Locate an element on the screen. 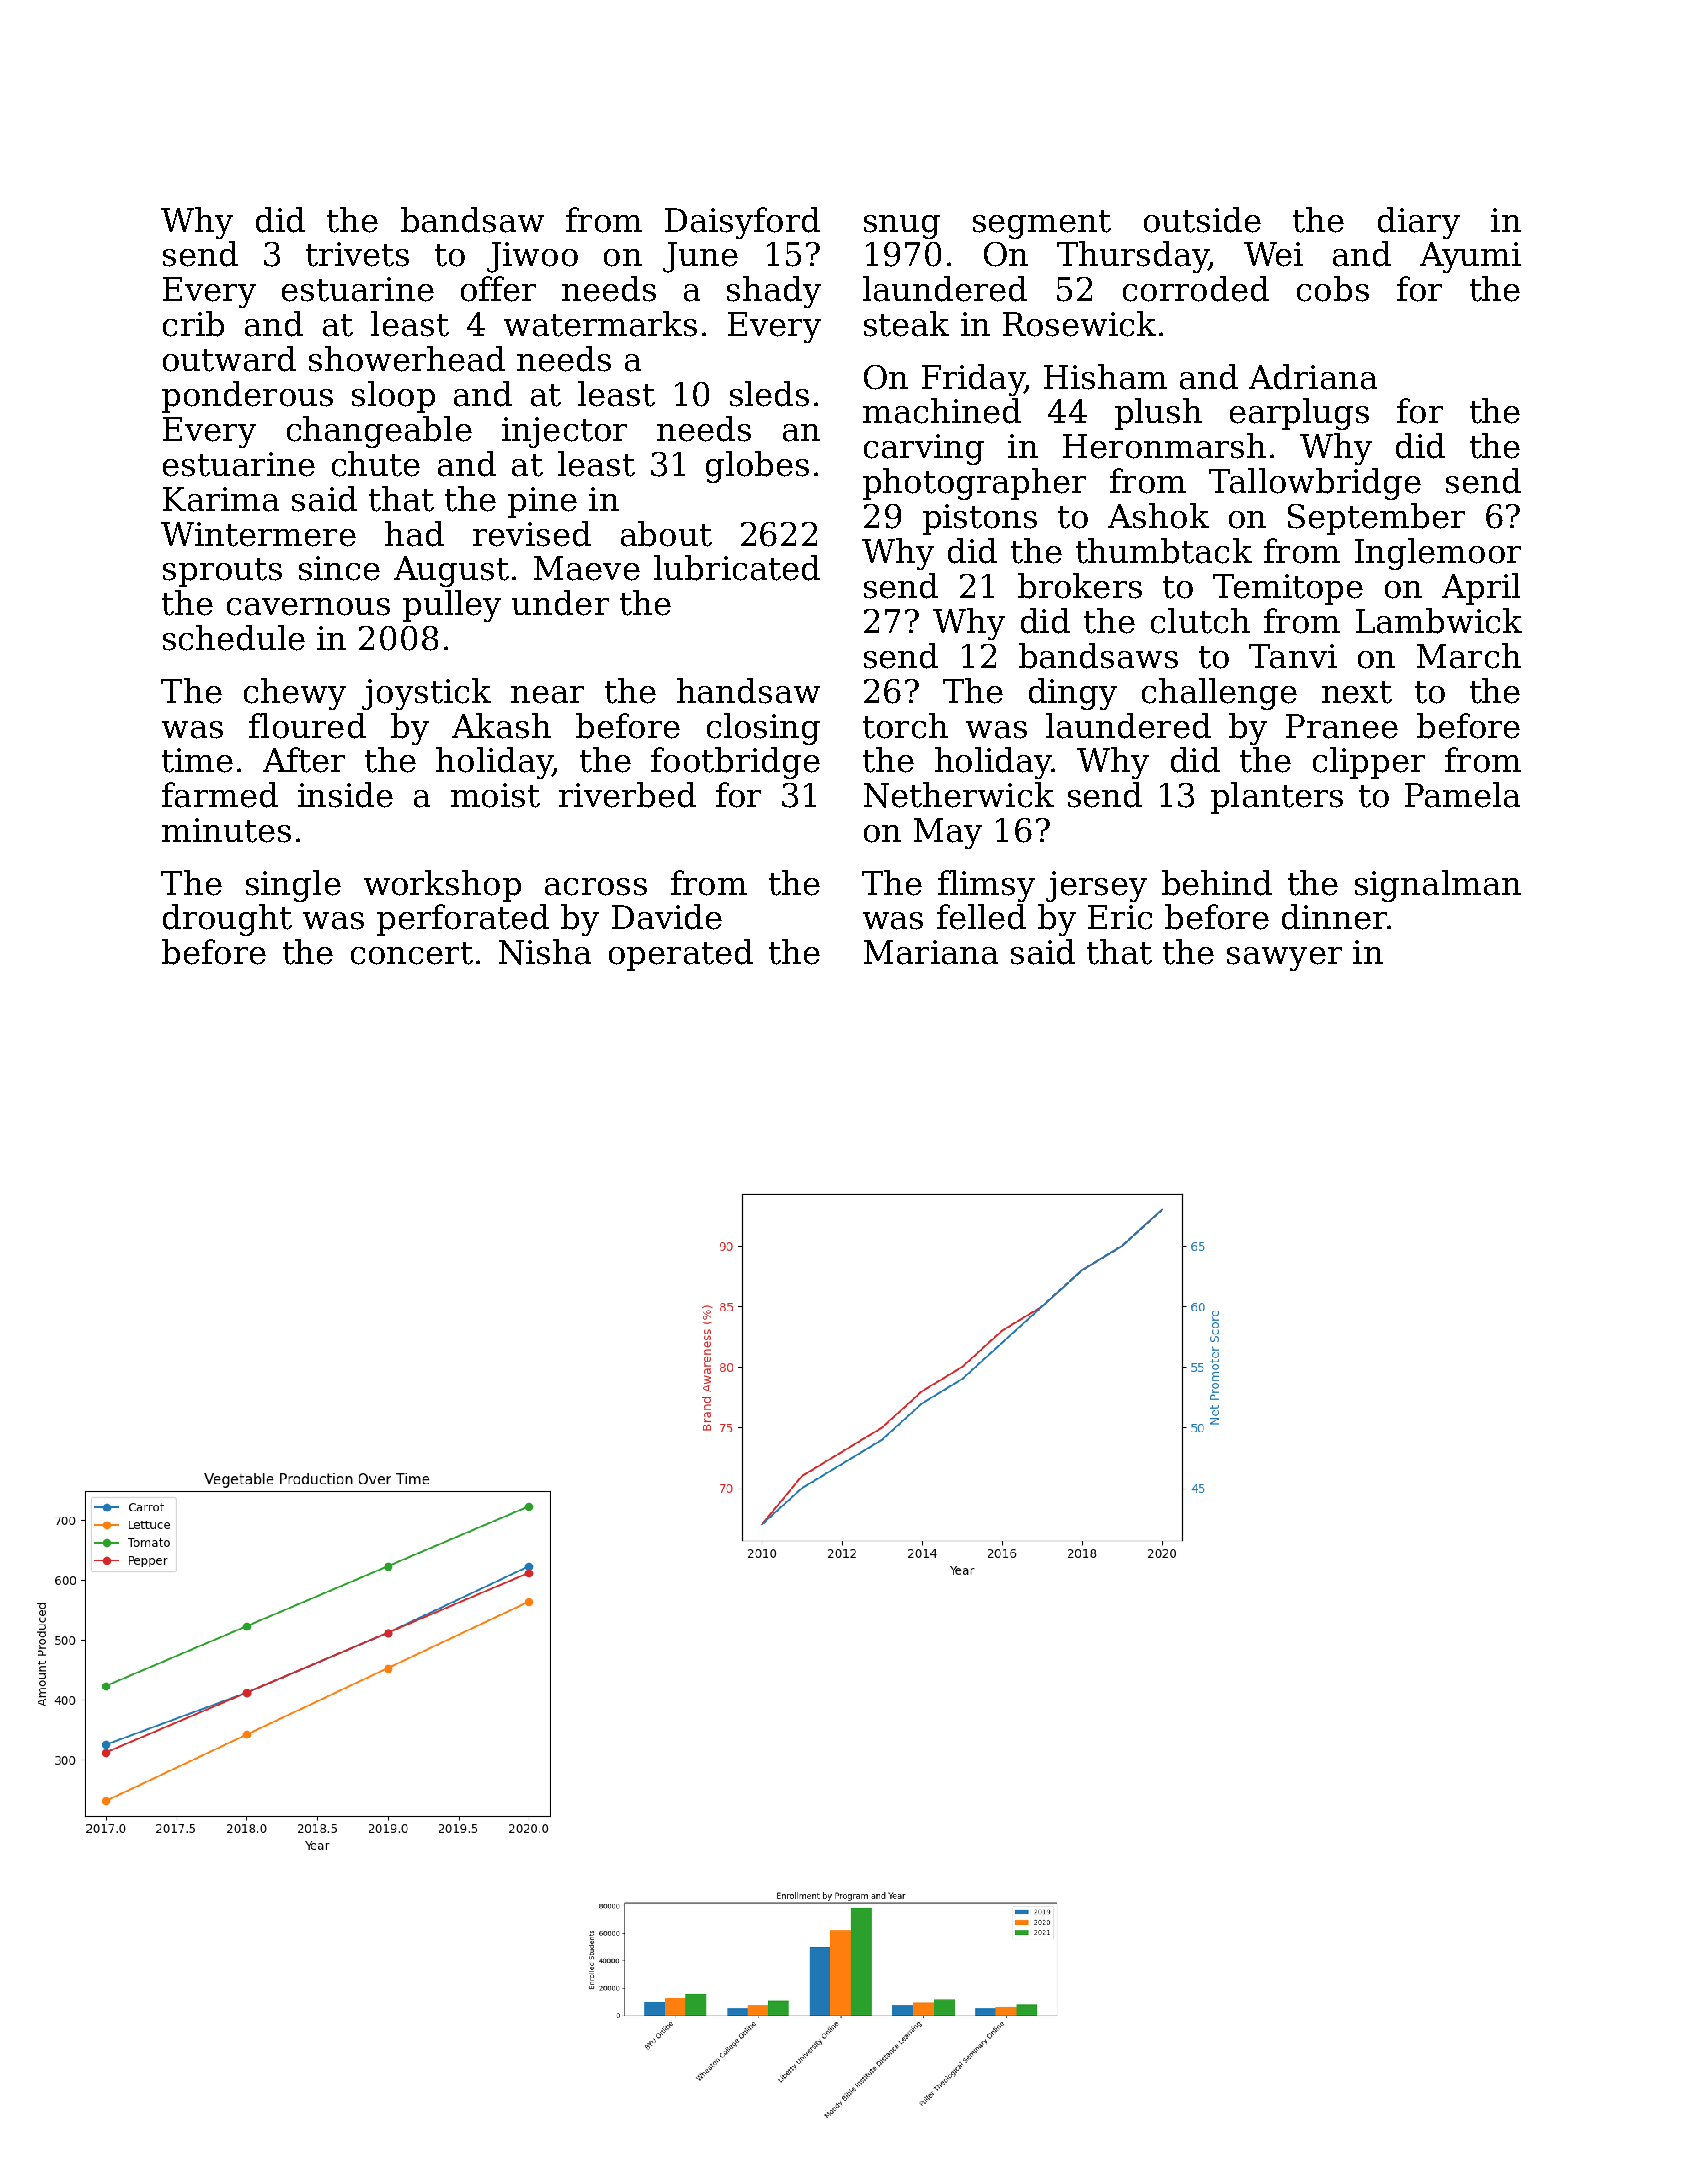 This screenshot has height=2178, width=1683. across is located at coordinates (596, 887).
